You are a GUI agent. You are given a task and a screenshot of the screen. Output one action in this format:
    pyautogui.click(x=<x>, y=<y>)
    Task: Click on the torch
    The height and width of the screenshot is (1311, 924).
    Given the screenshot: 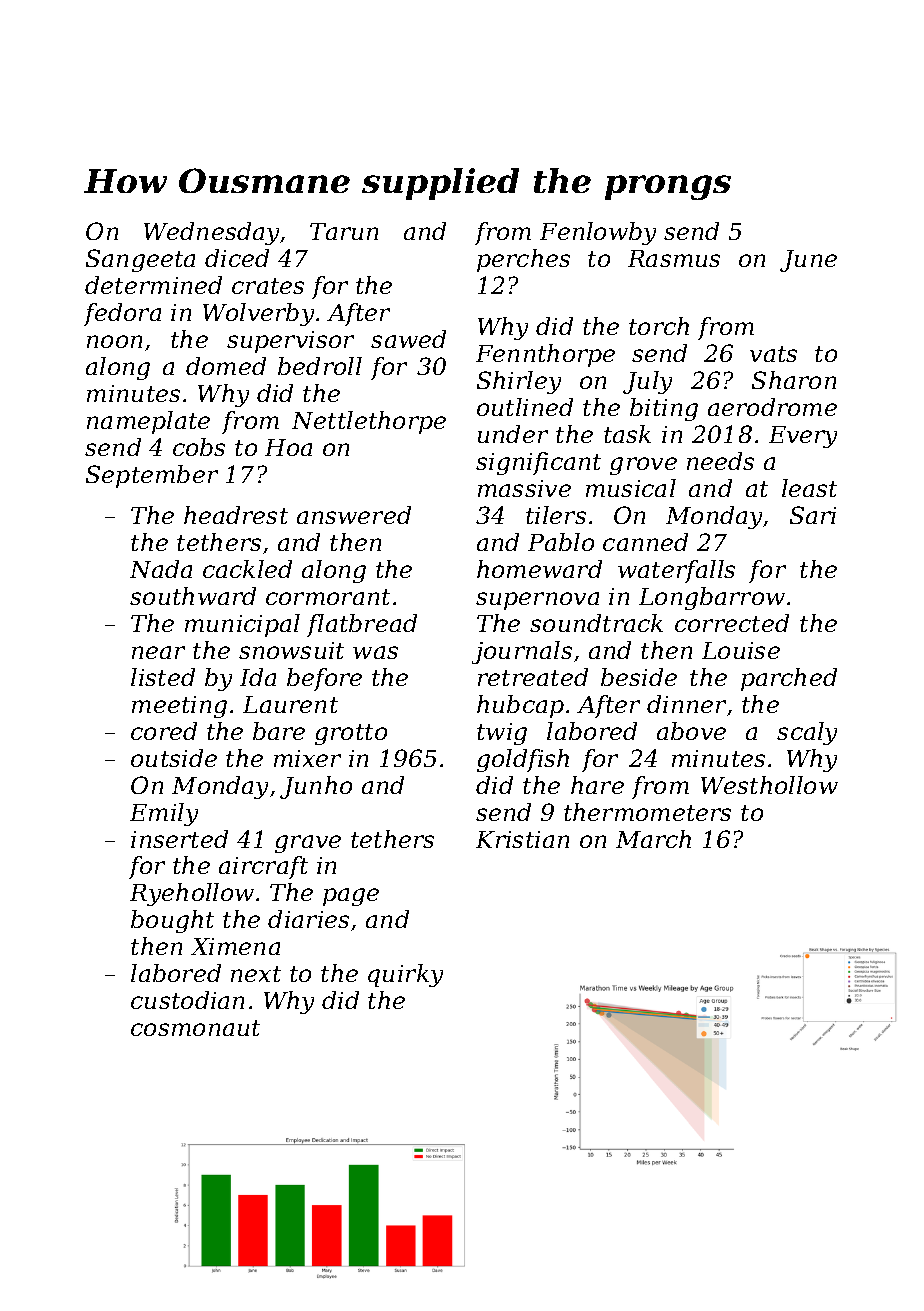 What is the action you would take?
    pyautogui.click(x=659, y=326)
